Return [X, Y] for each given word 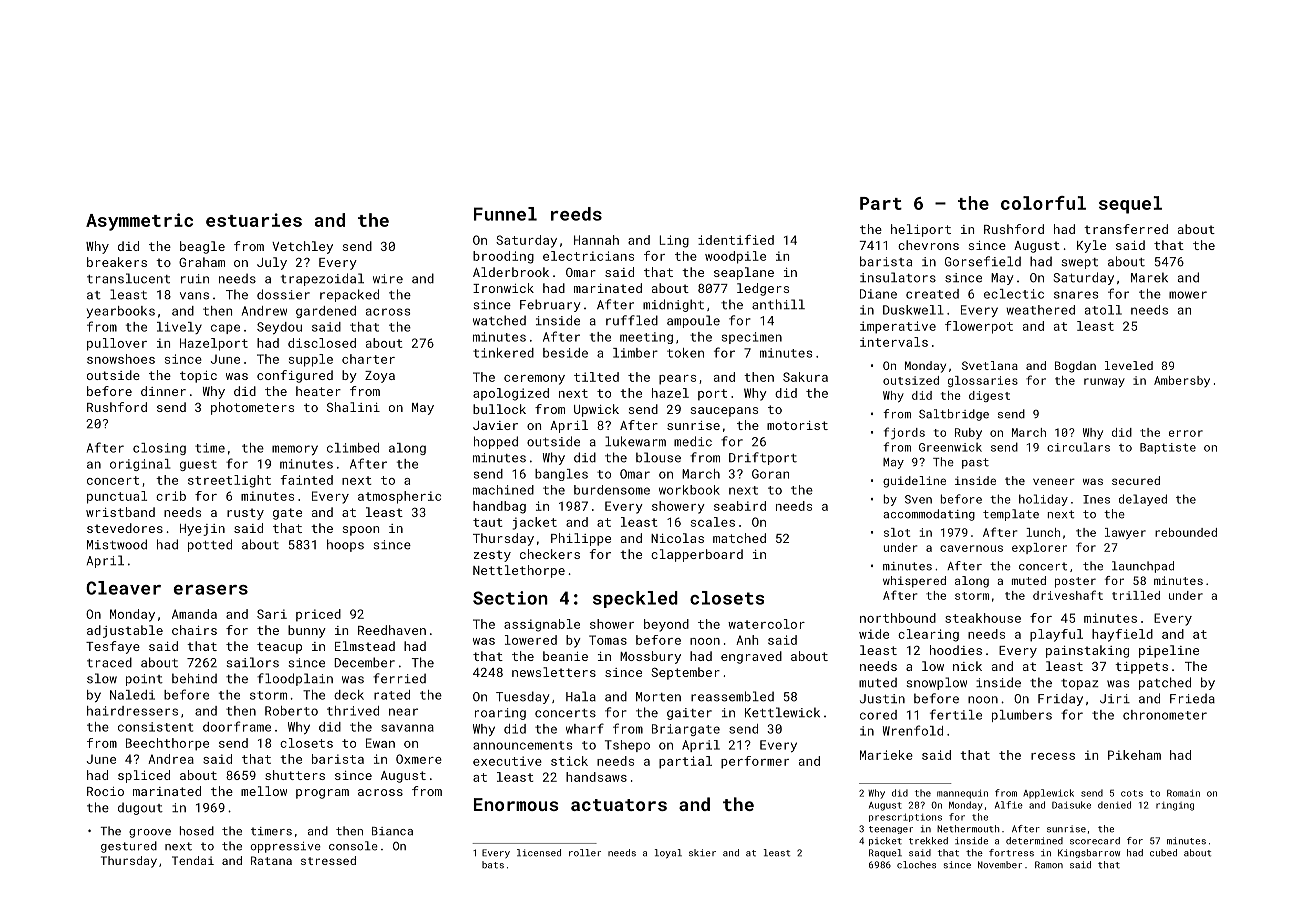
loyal [668, 853]
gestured [129, 847]
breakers [117, 262]
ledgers [763, 289]
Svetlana [990, 365]
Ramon [1049, 865]
